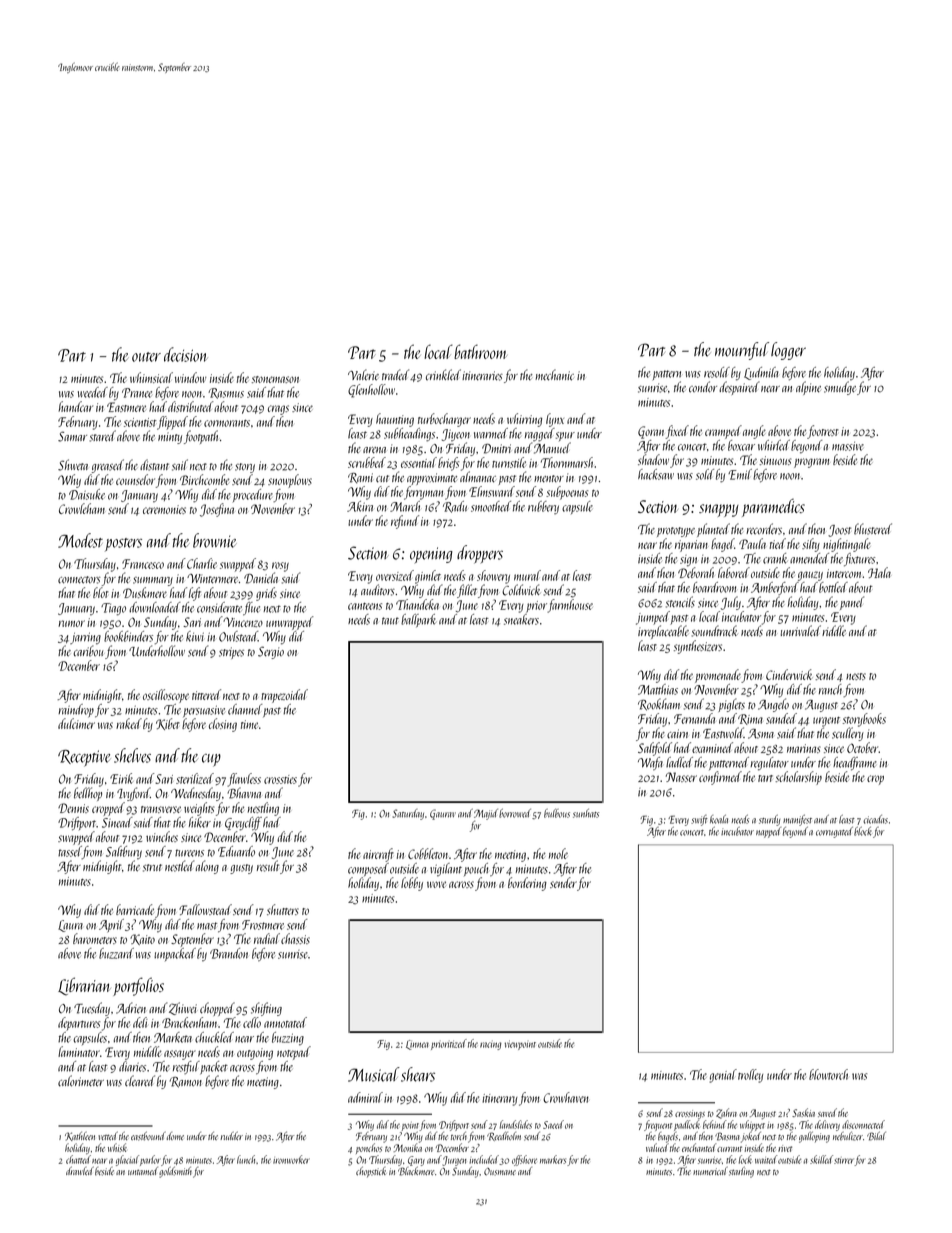 Image resolution: width=952 pixels, height=1233 pixels. I want to click on mournful, so click(742, 351).
